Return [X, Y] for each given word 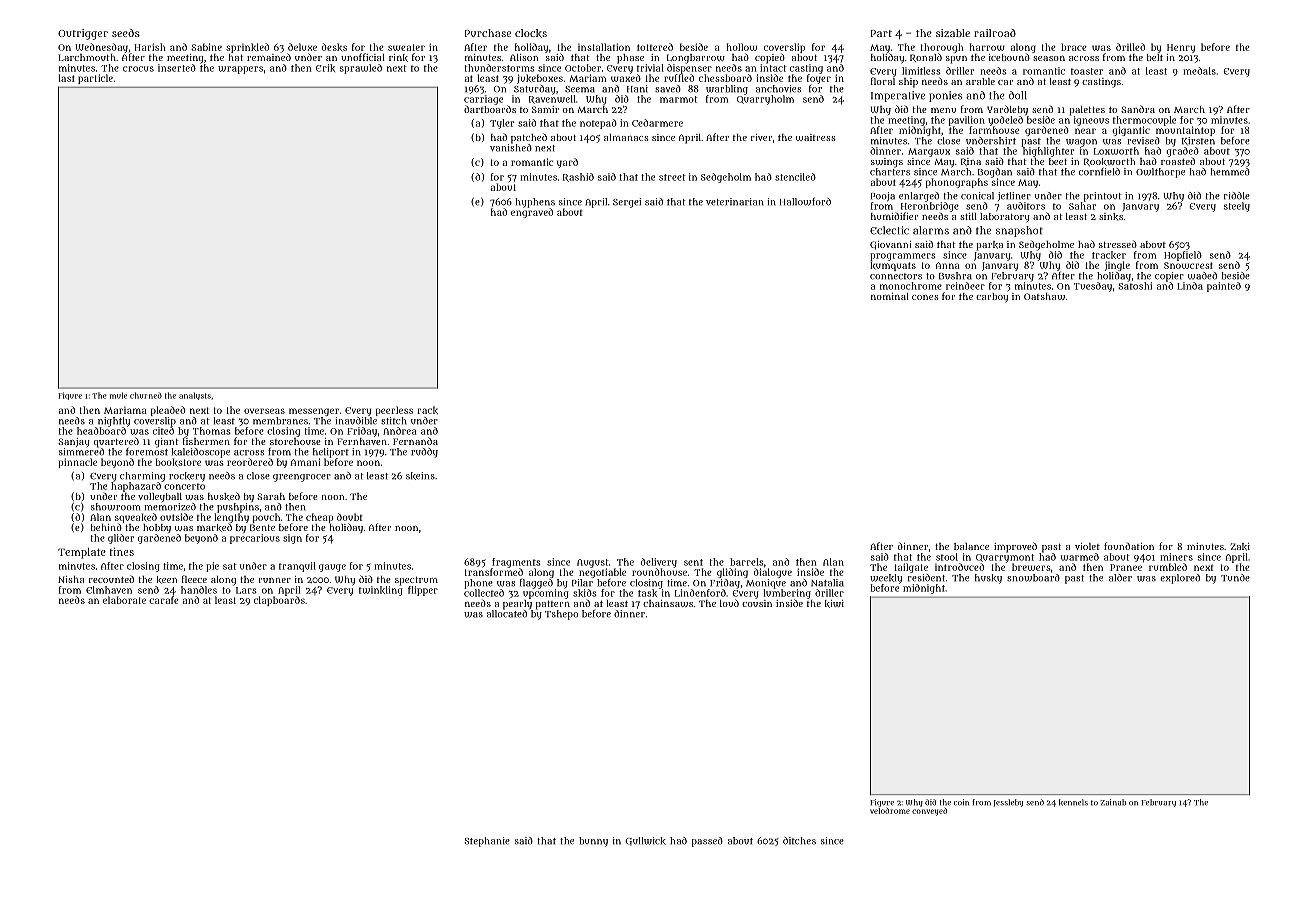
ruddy [424, 453]
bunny [593, 842]
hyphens [535, 203]
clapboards [279, 601]
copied [770, 58]
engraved [532, 213]
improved [1015, 547]
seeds [126, 33]
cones [925, 297]
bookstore [178, 462]
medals [1199, 71]
